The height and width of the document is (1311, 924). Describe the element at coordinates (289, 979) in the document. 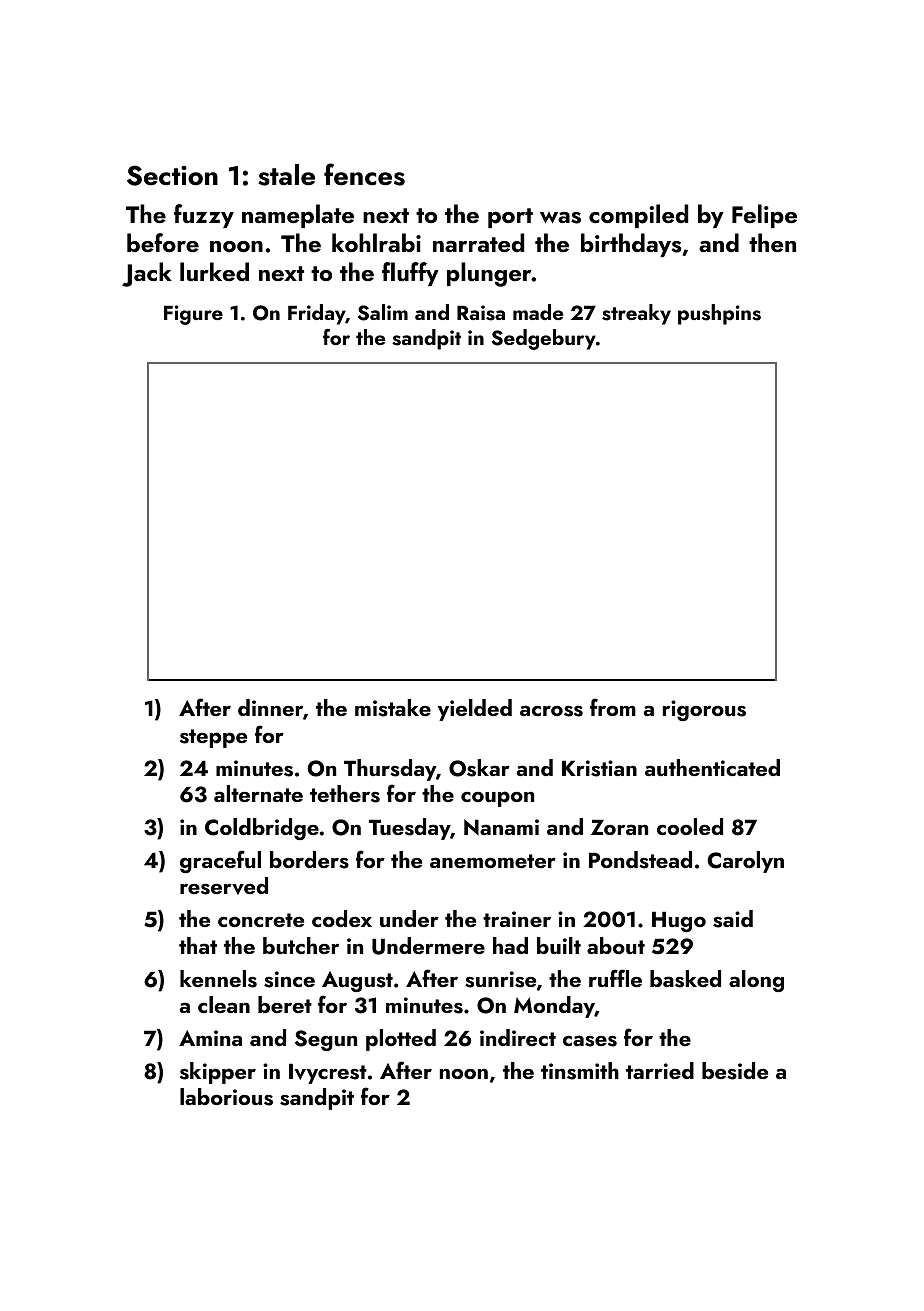

I see `since` at that location.
